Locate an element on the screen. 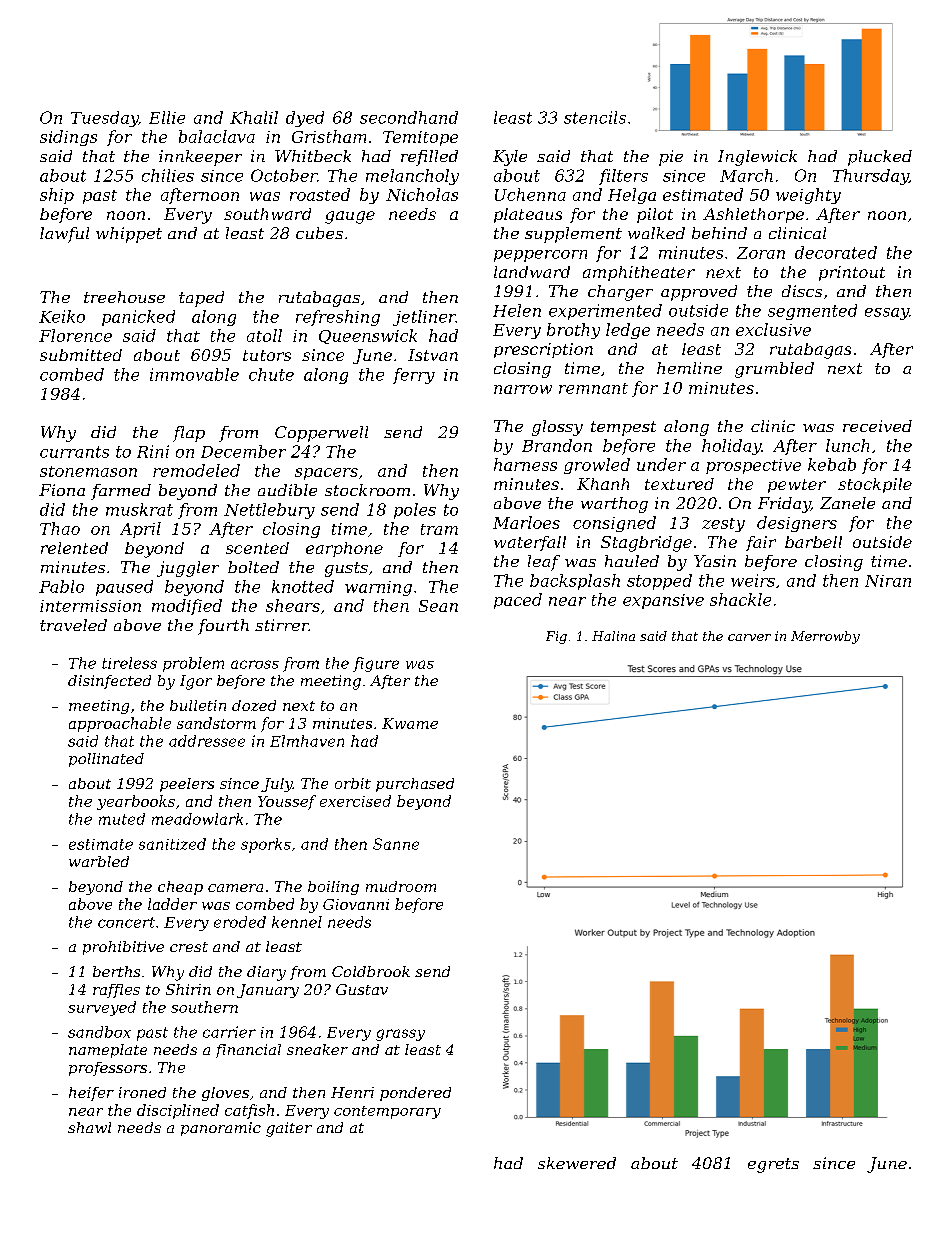 This screenshot has height=1233, width=952. approved is located at coordinates (699, 293).
